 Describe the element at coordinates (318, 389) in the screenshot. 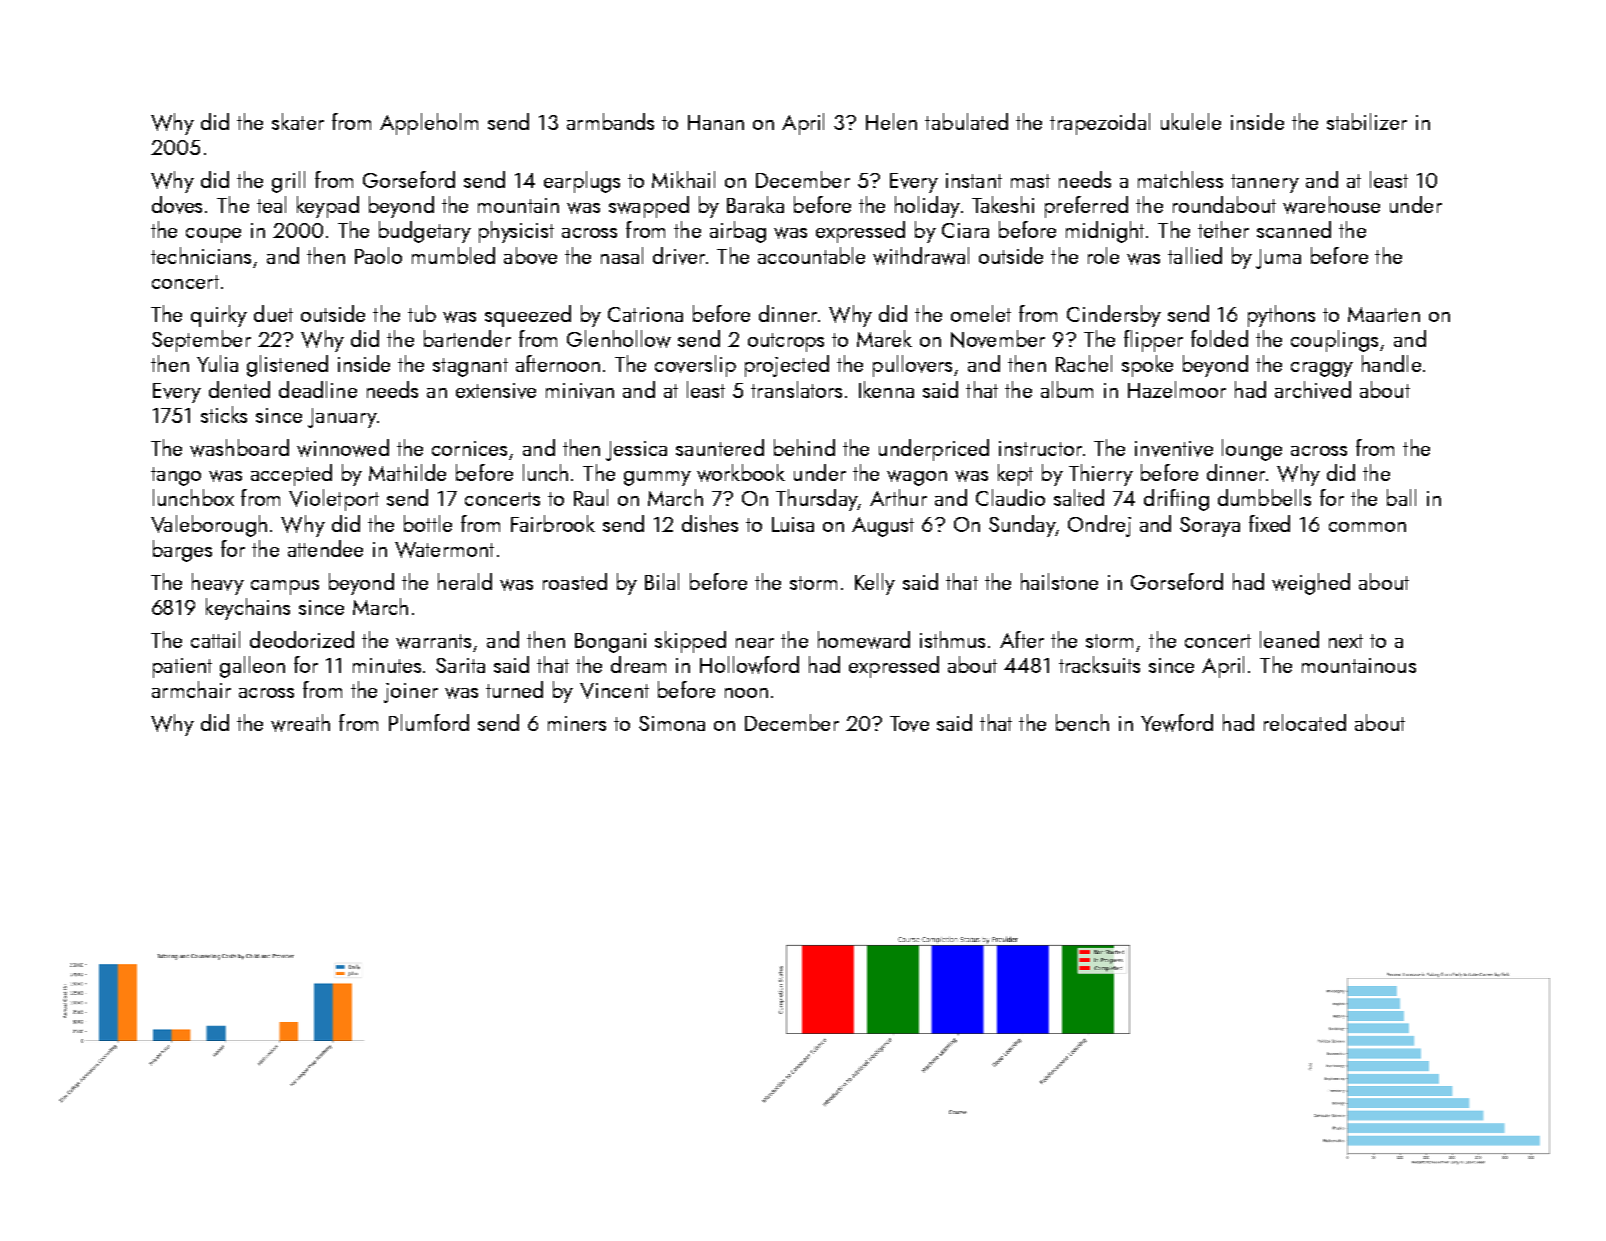

I see `deadline` at that location.
